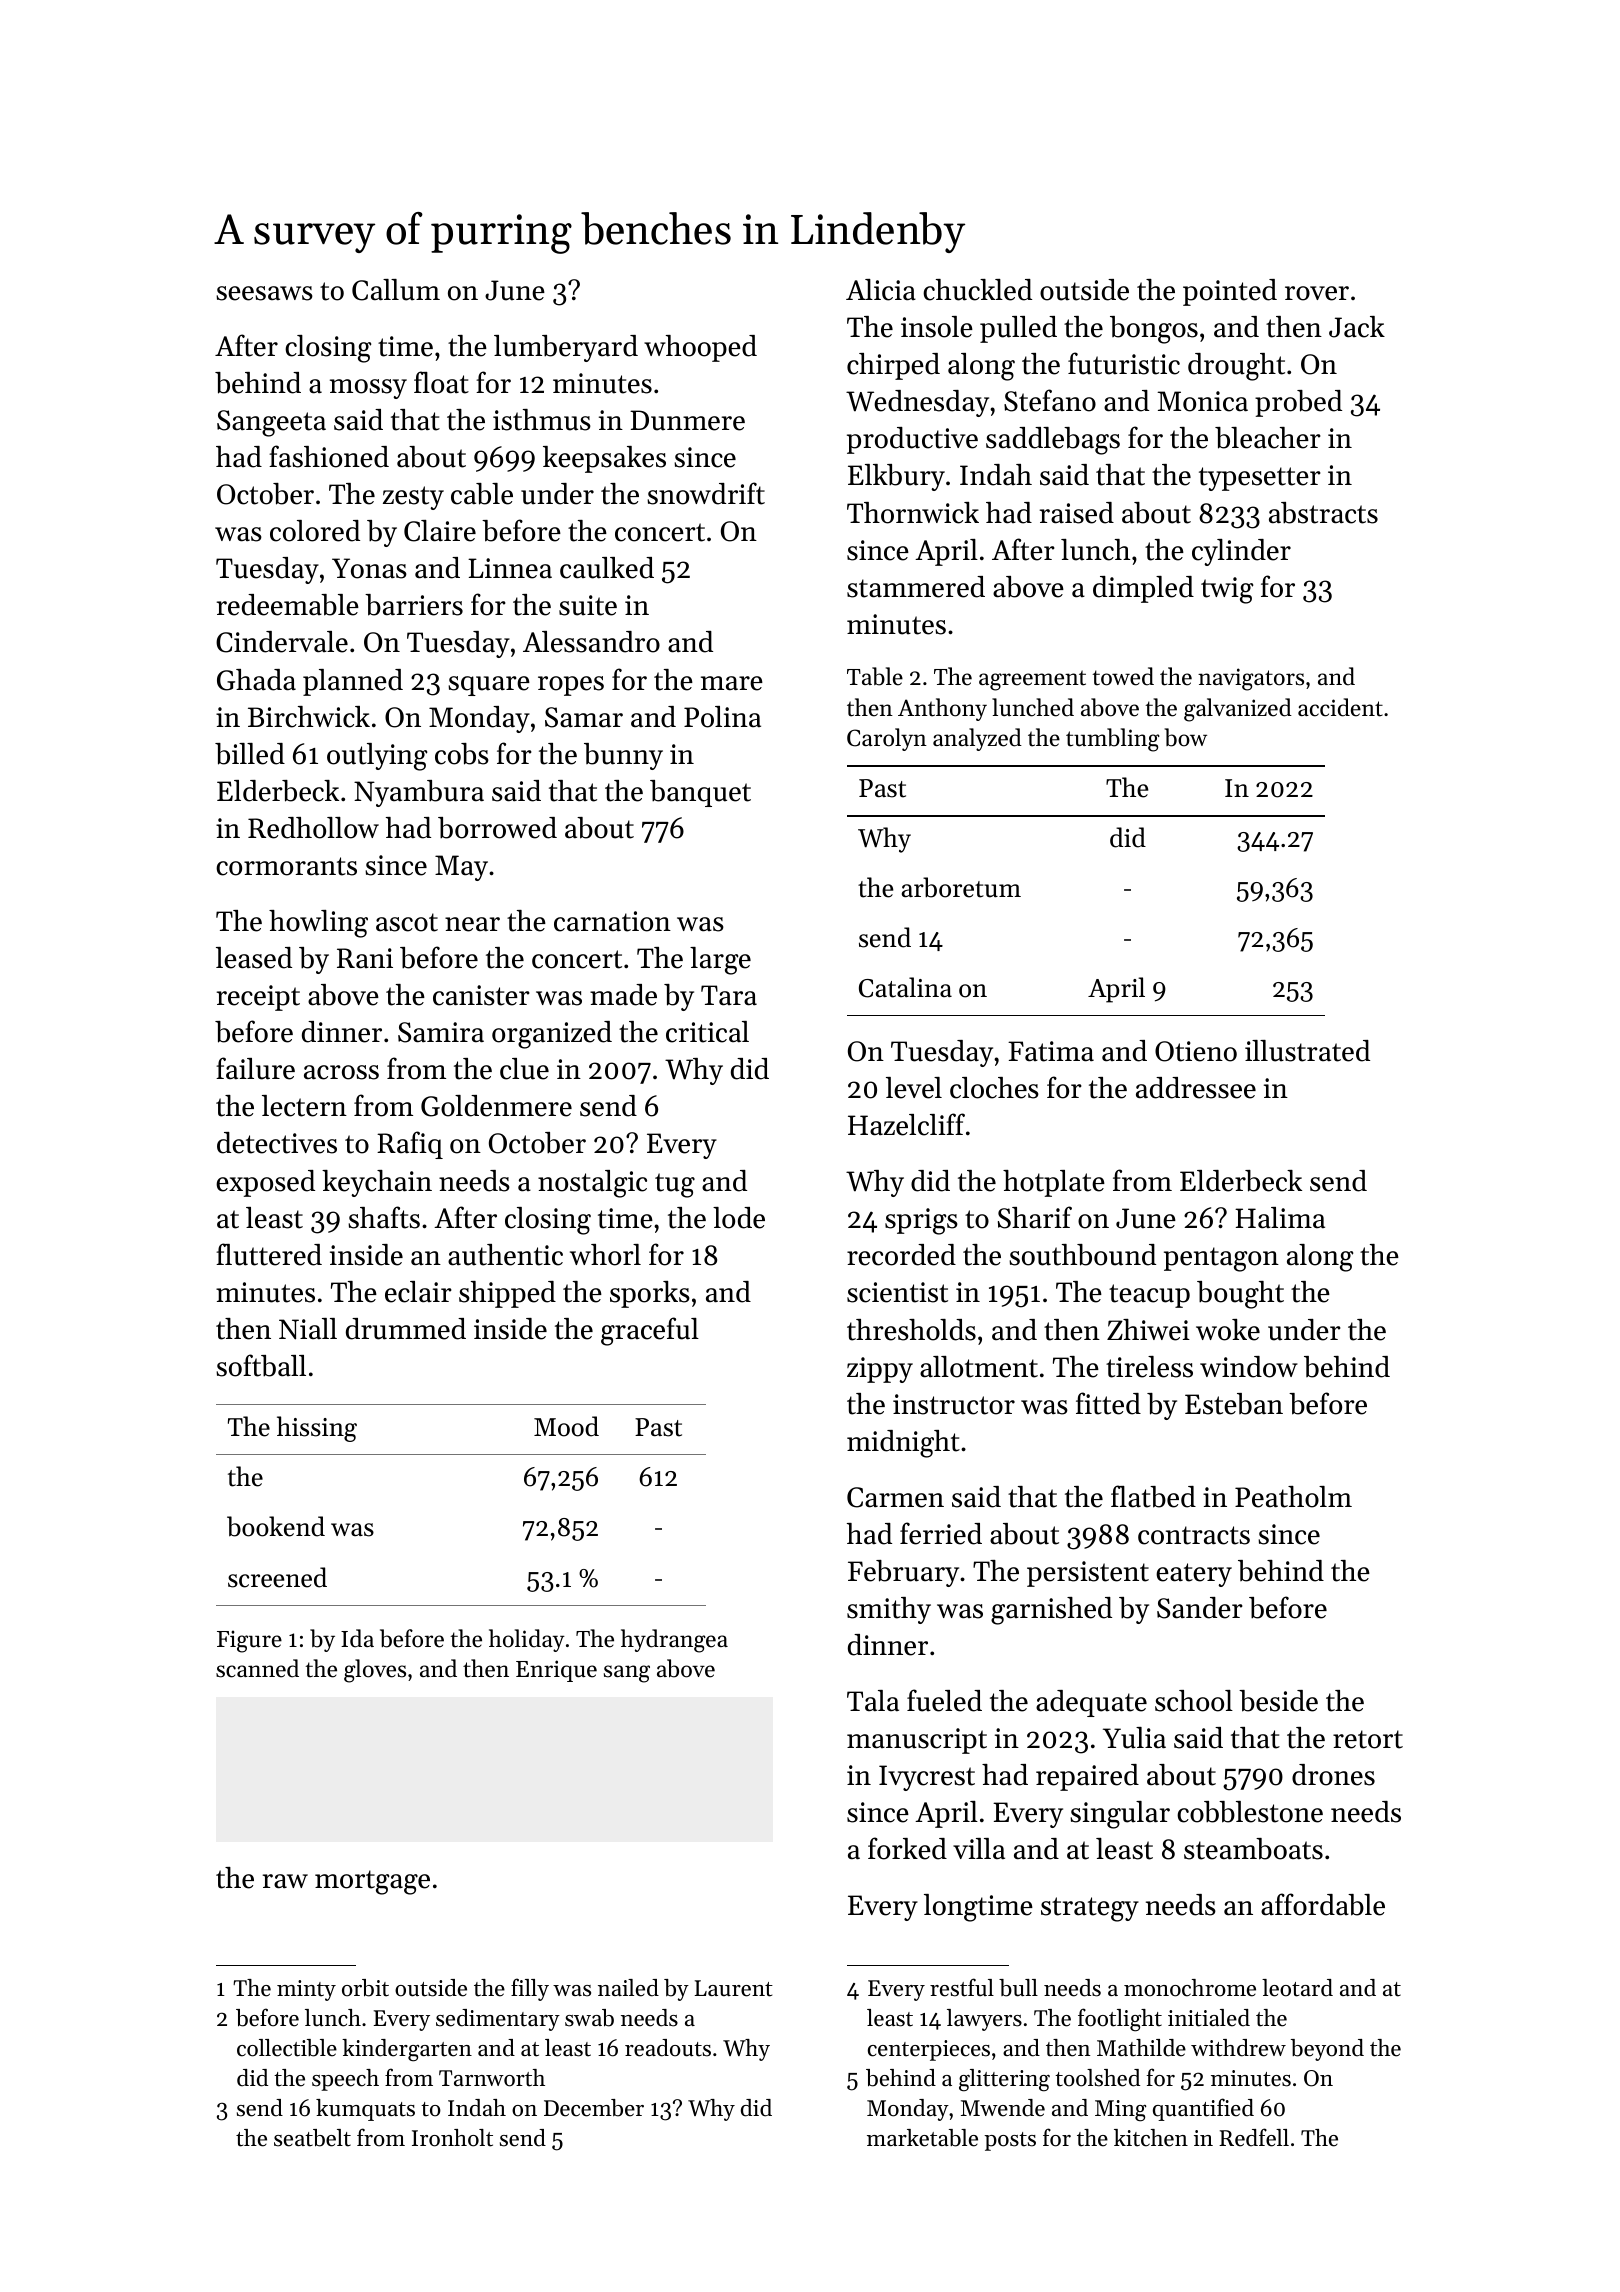 This page has height=2292, width=1620. Describe the element at coordinates (1010, 2141) in the page. I see `posts` at that location.
